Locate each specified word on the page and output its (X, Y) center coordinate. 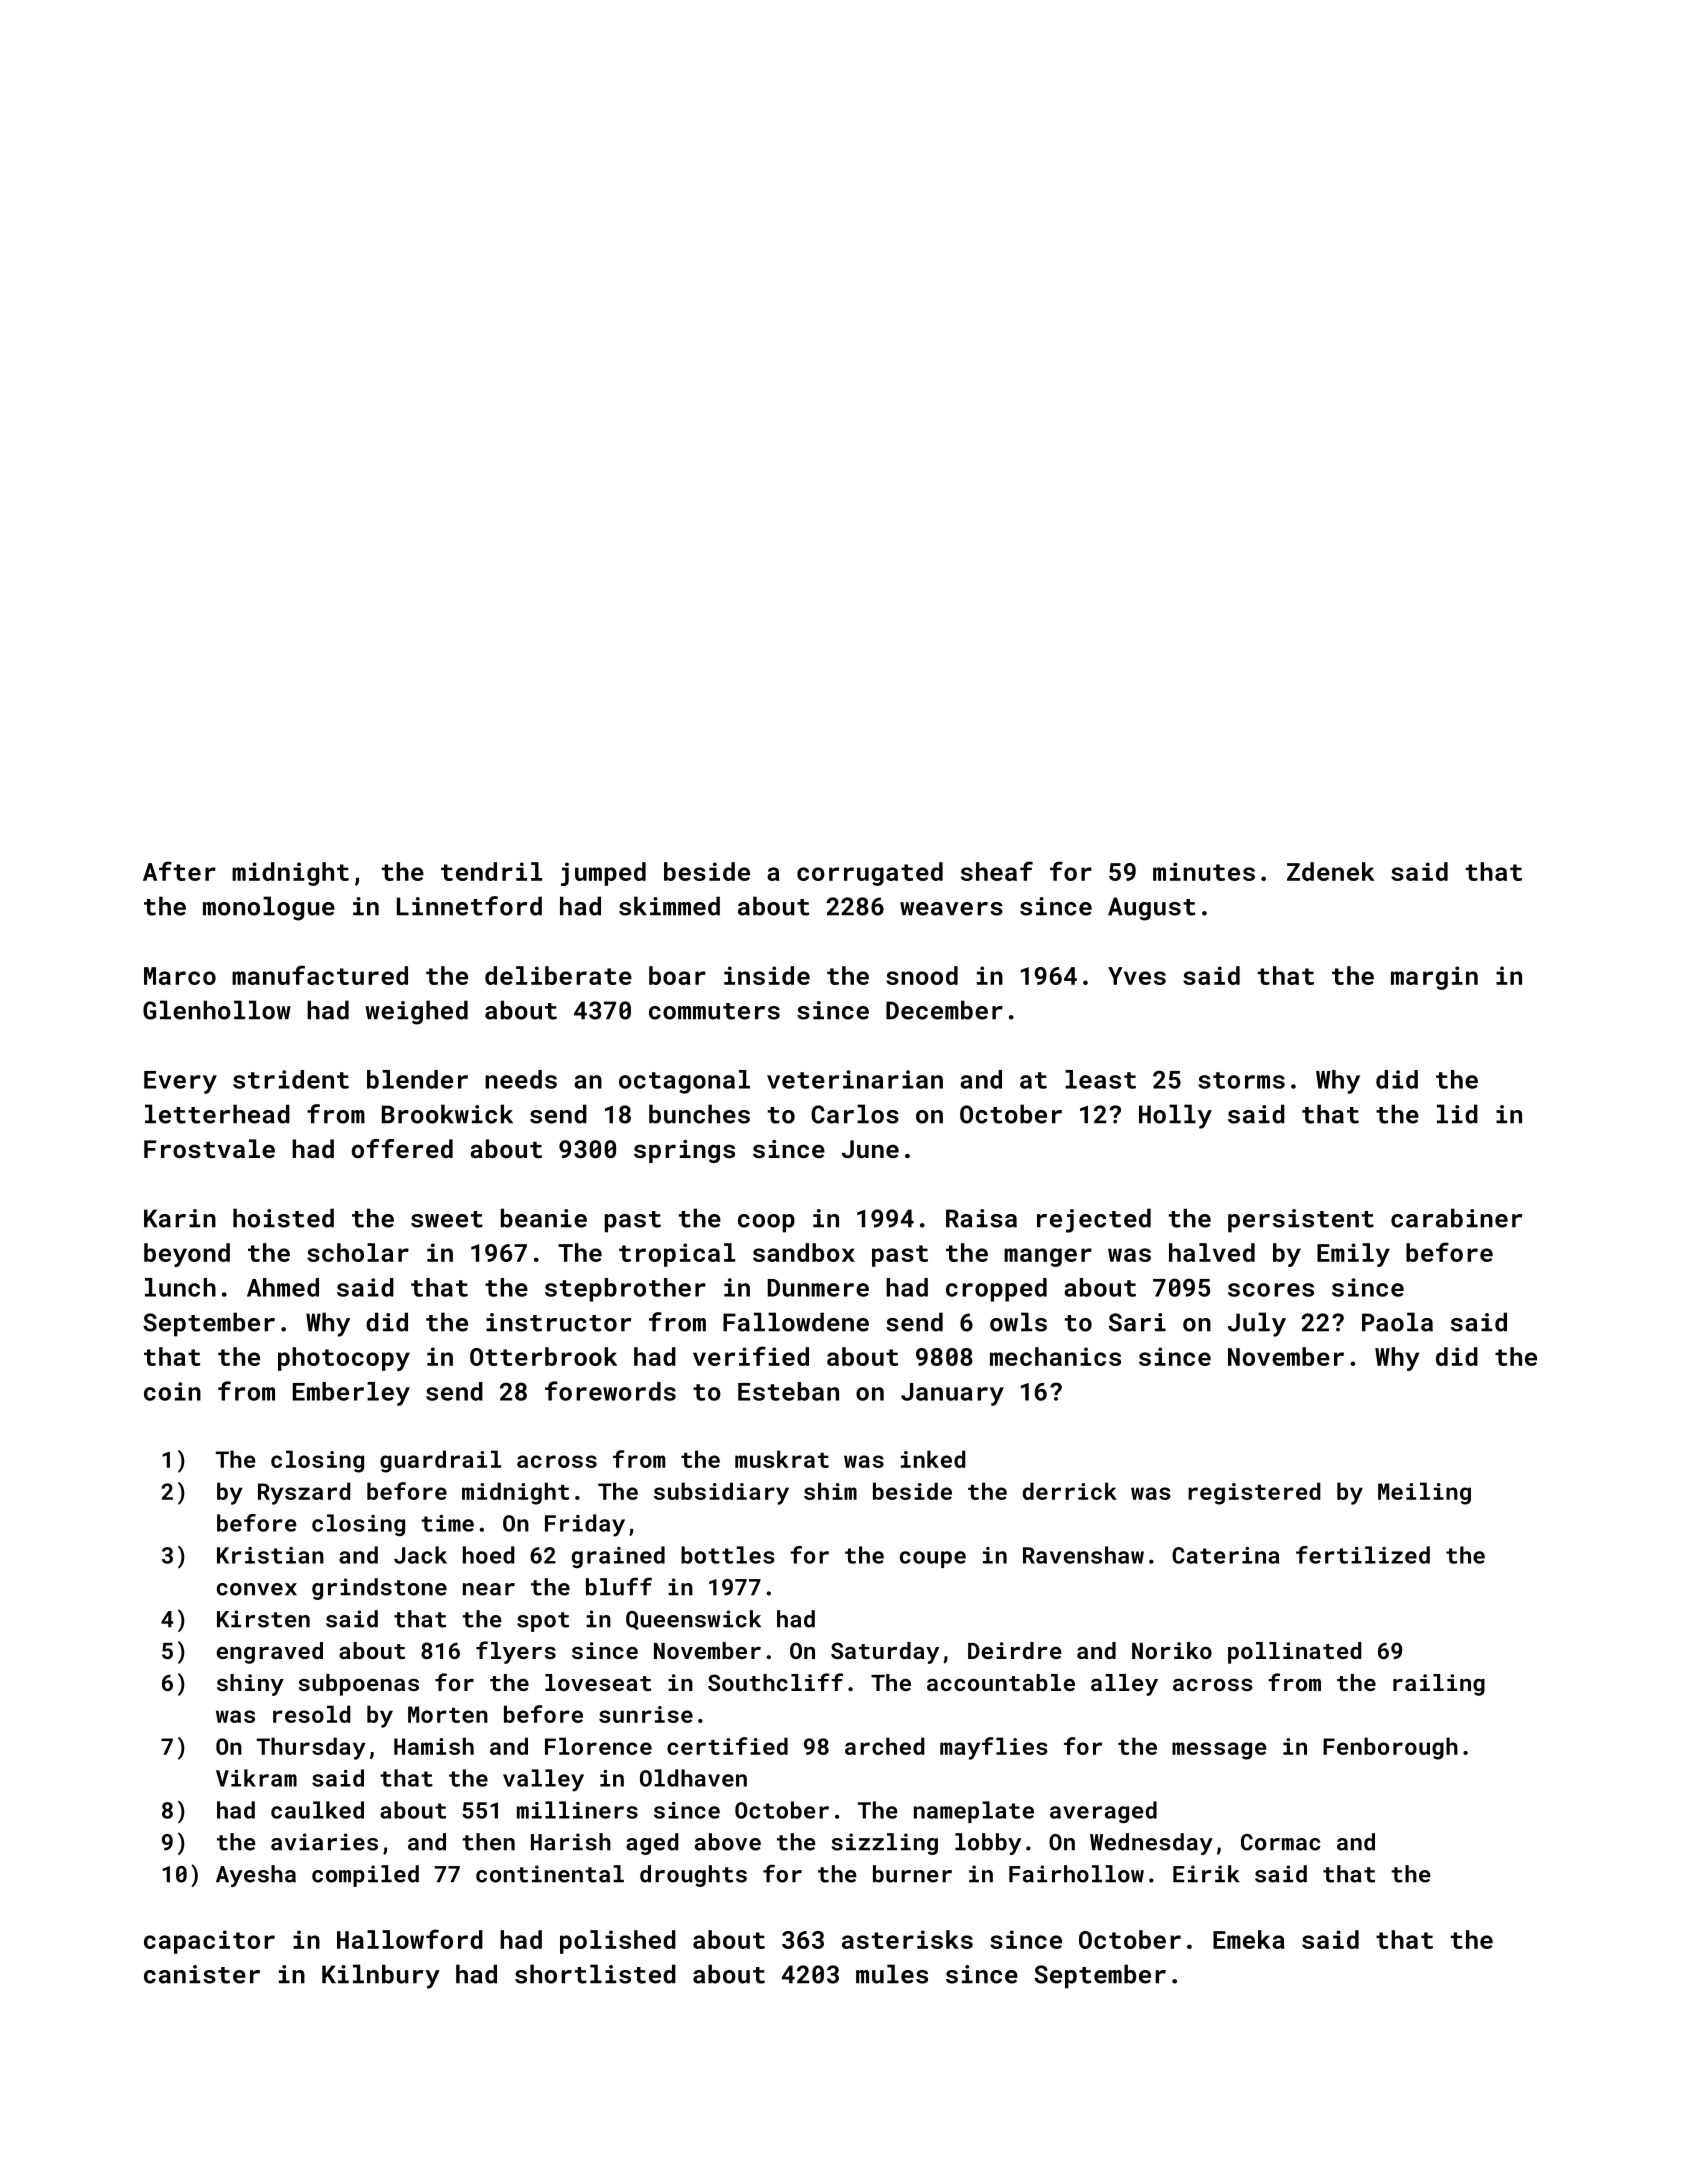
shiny (250, 1685)
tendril (491, 871)
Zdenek (1331, 871)
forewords (610, 1391)
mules (892, 1974)
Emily (1353, 1255)
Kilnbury (381, 1976)
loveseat (598, 1682)
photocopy (344, 1359)
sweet (447, 1219)
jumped (603, 874)
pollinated (1294, 1653)
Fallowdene (796, 1322)
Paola (1397, 1322)
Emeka (1249, 1939)
